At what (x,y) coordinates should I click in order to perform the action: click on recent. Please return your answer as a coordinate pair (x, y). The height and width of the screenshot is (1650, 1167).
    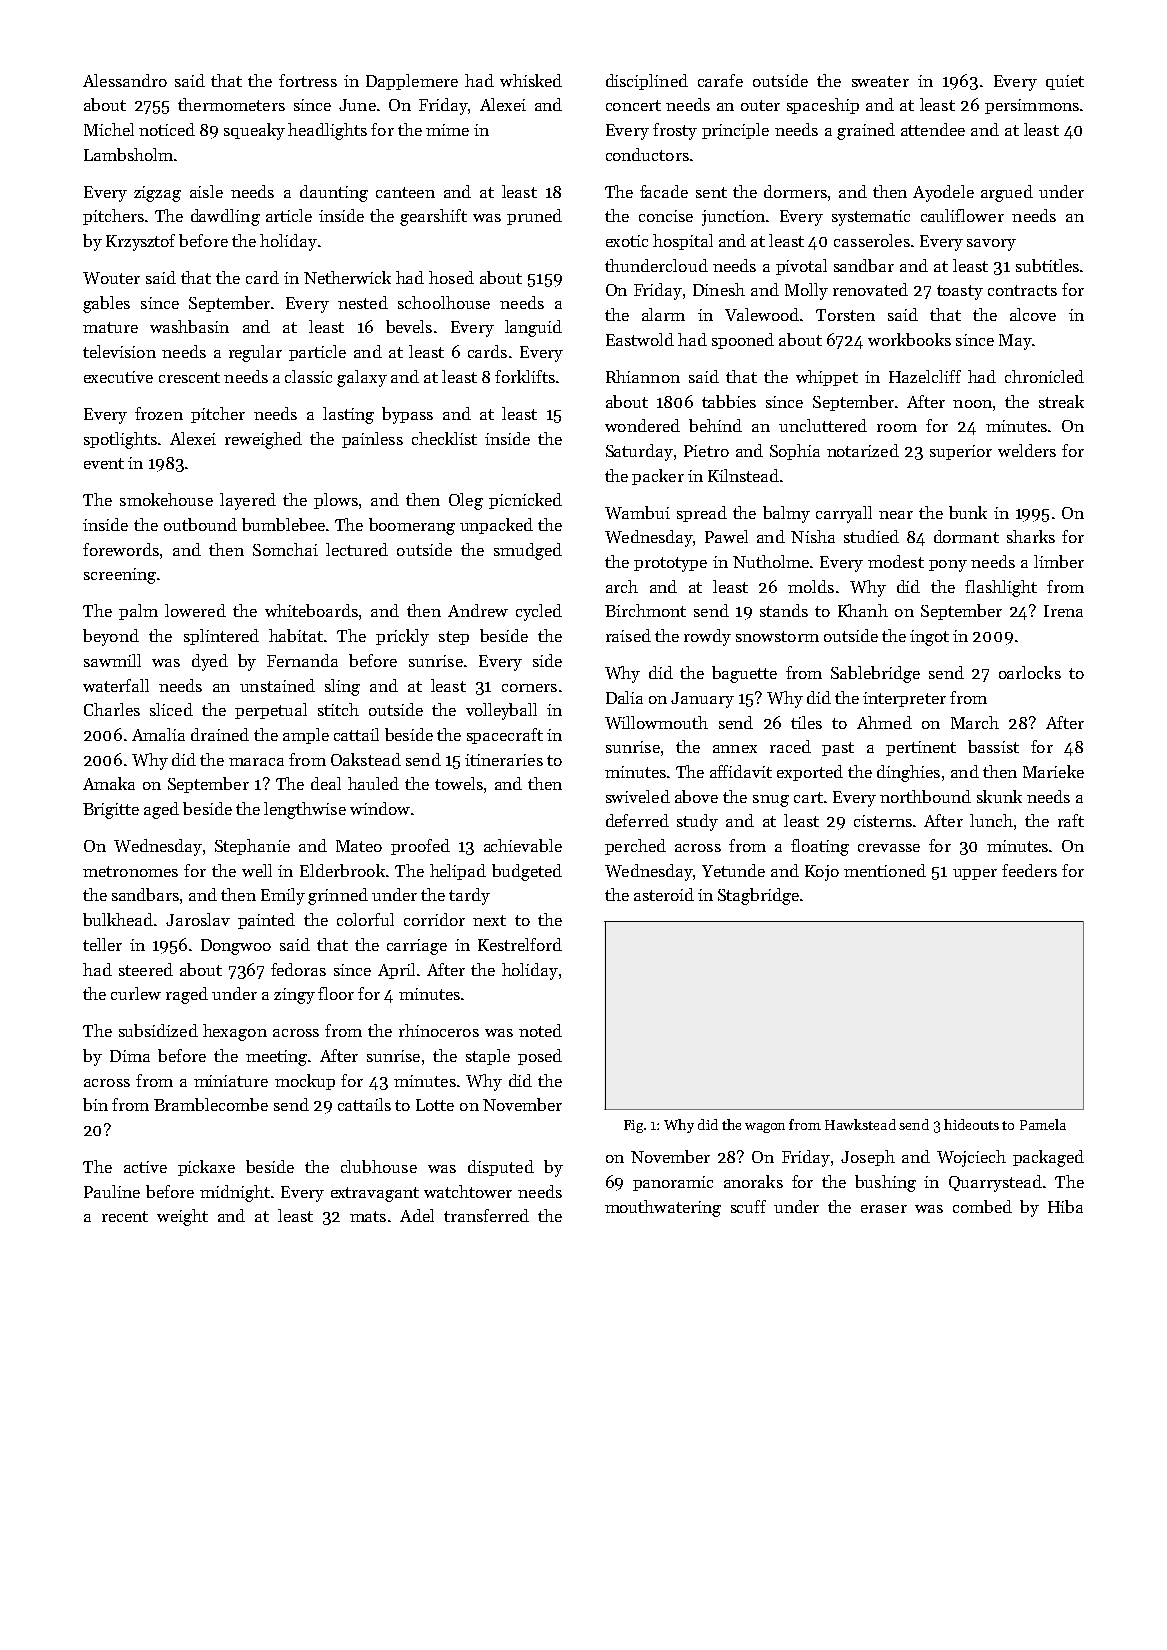
    Looking at the image, I should click on (125, 1216).
